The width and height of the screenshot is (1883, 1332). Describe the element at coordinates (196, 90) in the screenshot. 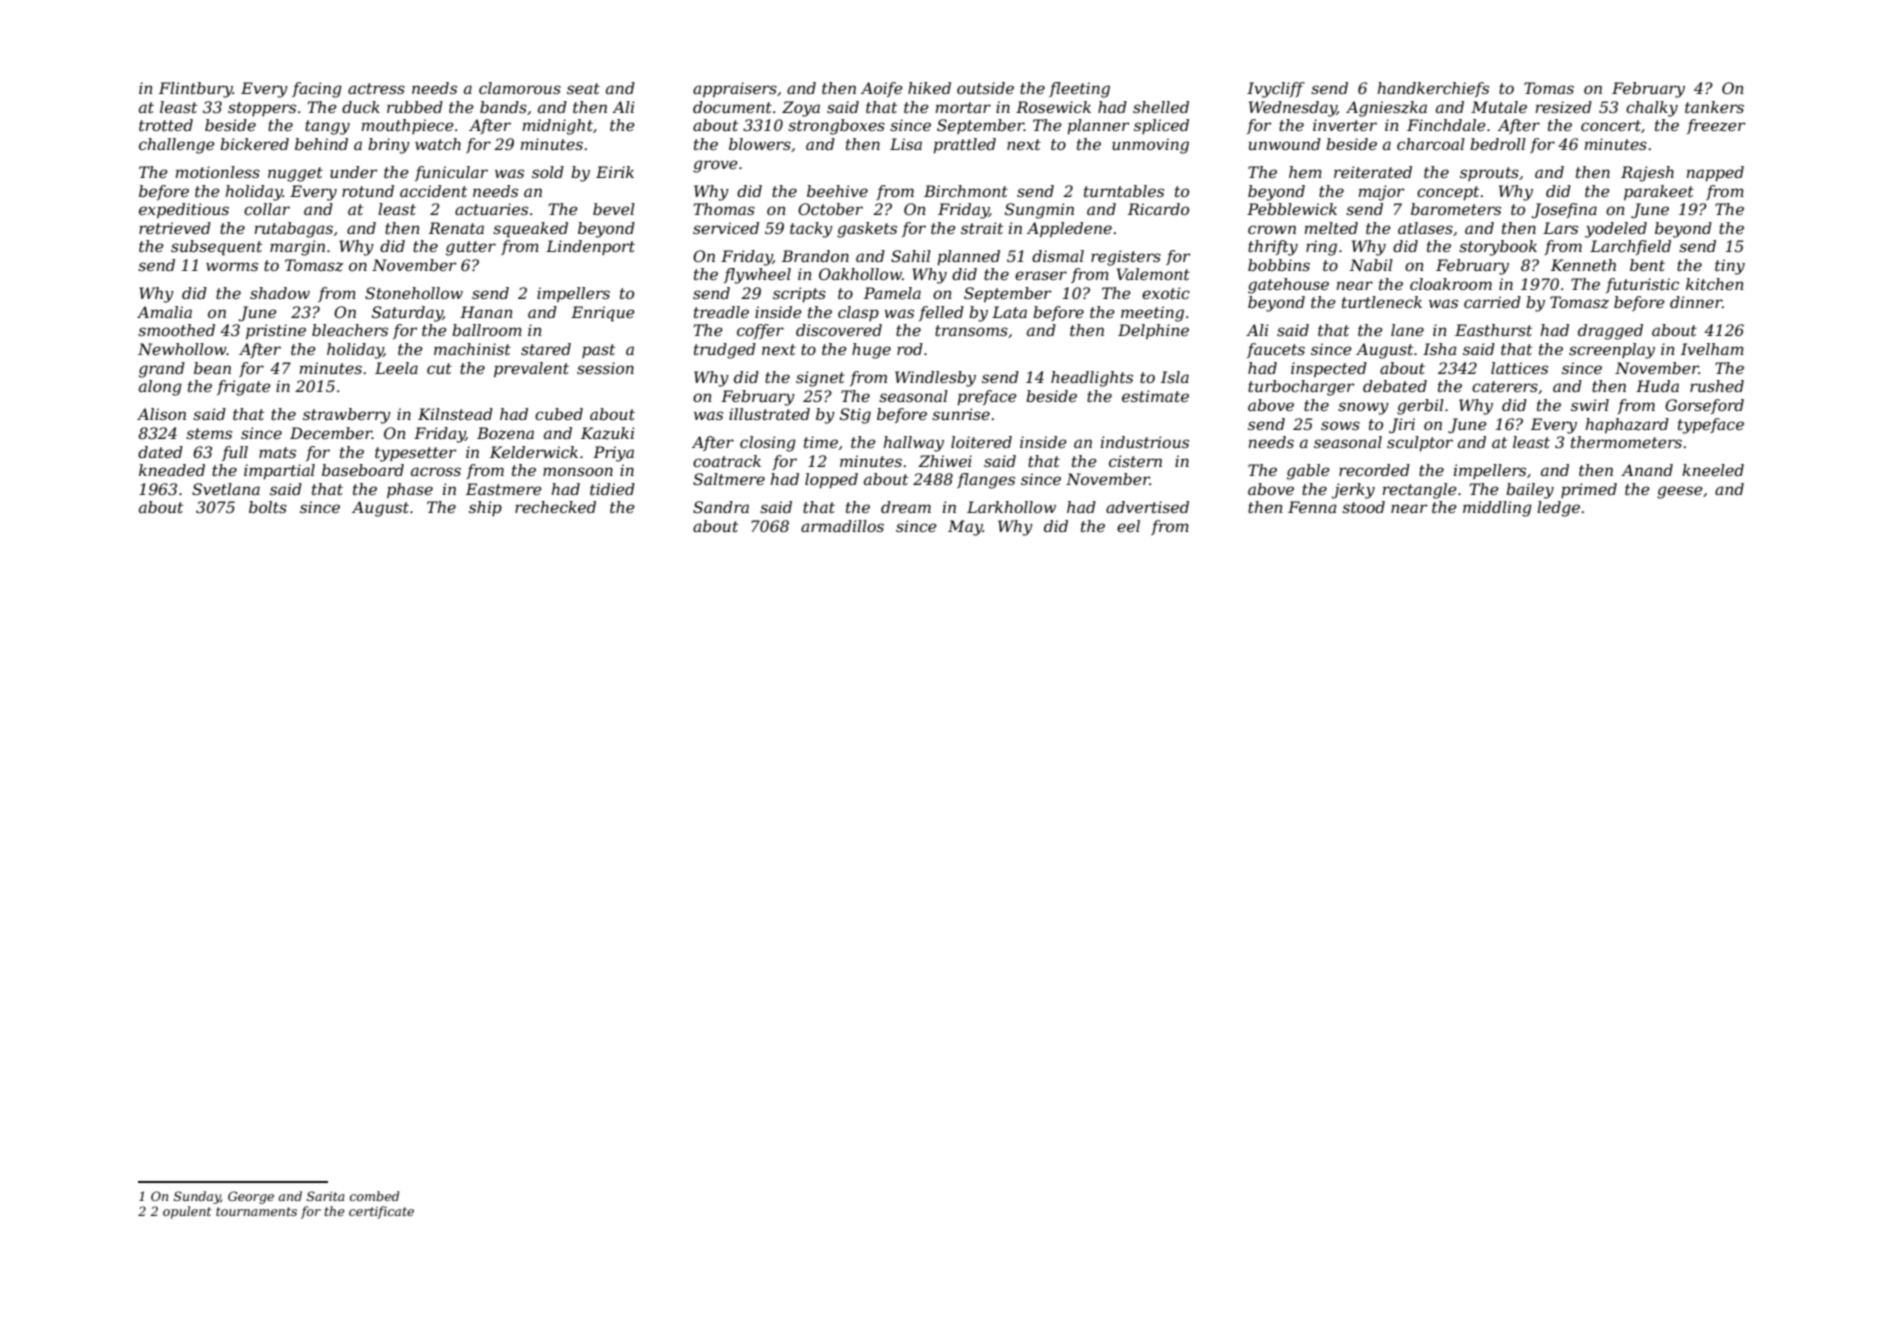

I see `Flintbury` at that location.
